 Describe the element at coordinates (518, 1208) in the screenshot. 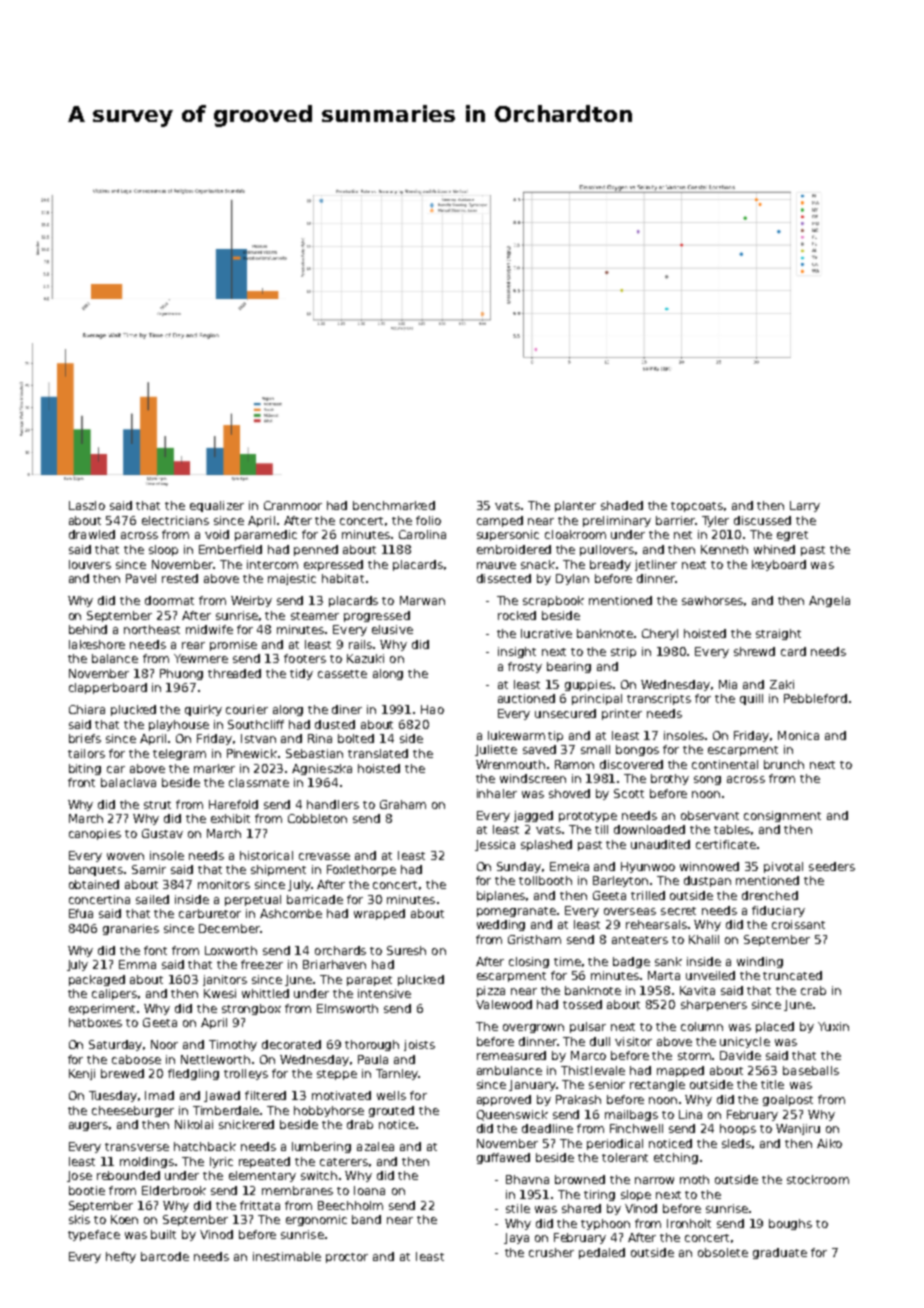

I see `stile` at that location.
